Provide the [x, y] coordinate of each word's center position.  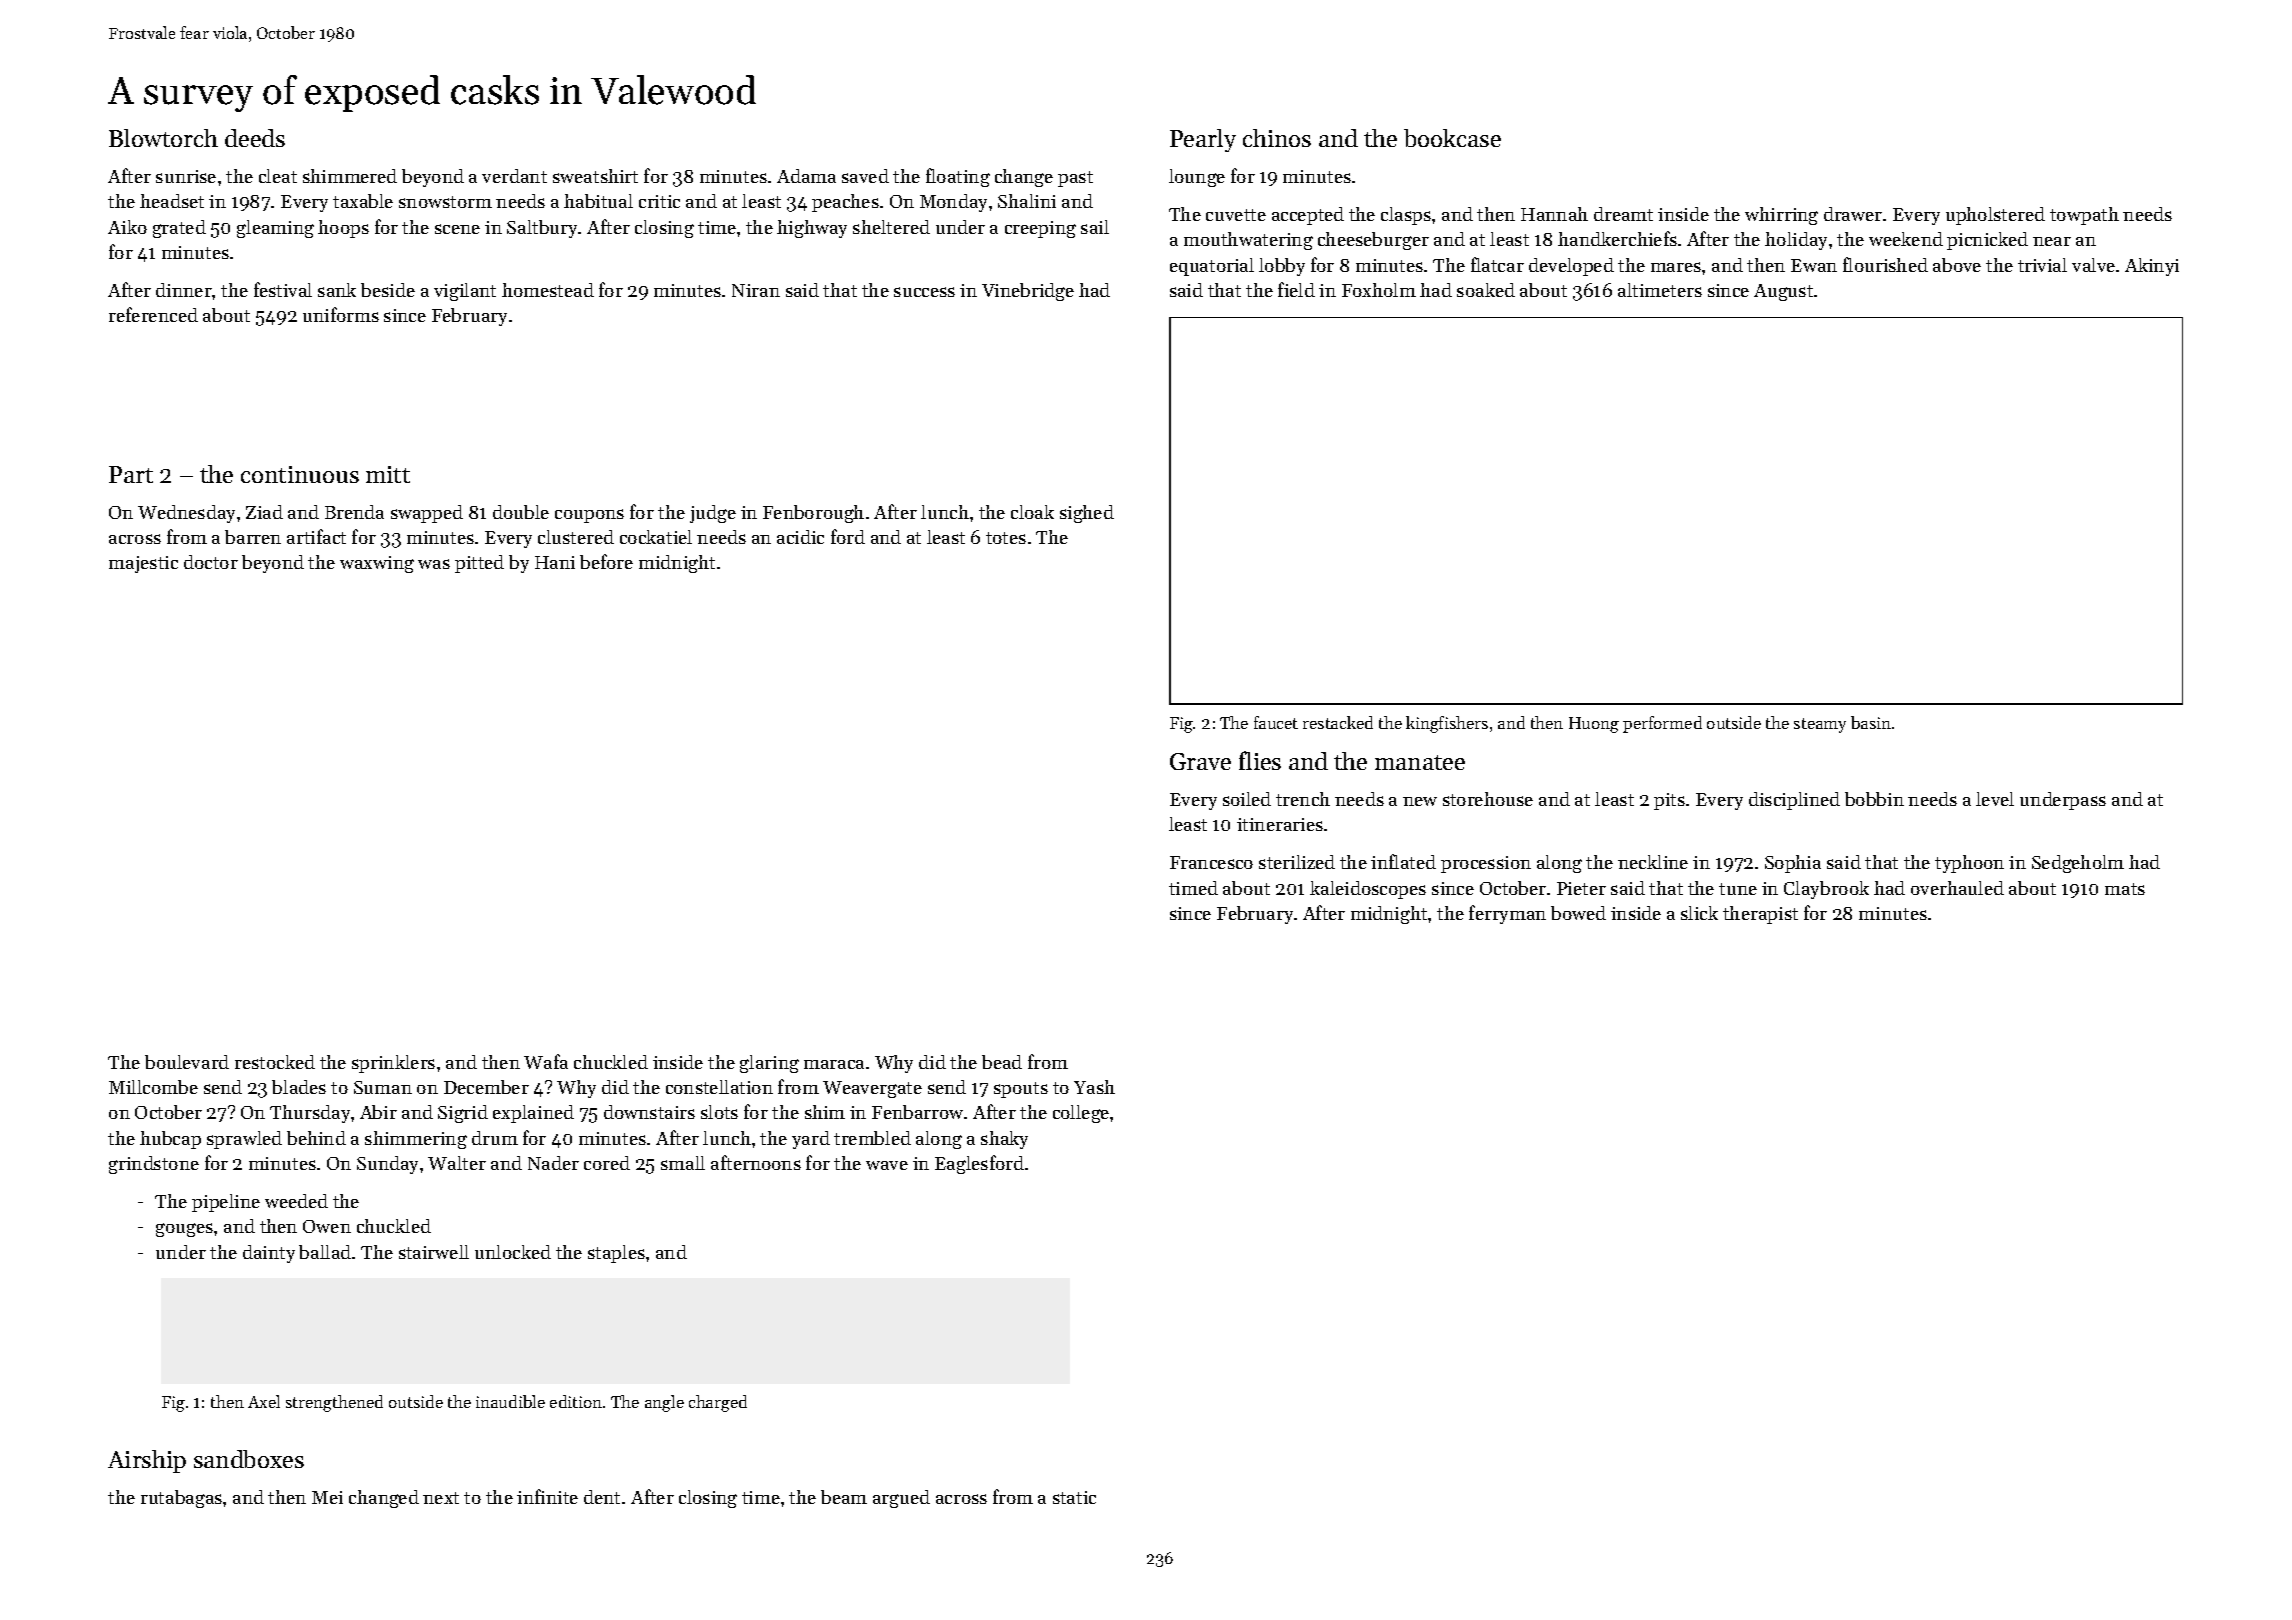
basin [1871, 722]
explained [533, 1114]
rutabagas [181, 1499]
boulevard [187, 1062]
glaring [769, 1064]
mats [2125, 889]
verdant [514, 176]
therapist [1760, 915]
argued [901, 1499]
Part [131, 474]
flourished [1885, 264]
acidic [800, 537]
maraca [834, 1064]
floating [958, 177]
